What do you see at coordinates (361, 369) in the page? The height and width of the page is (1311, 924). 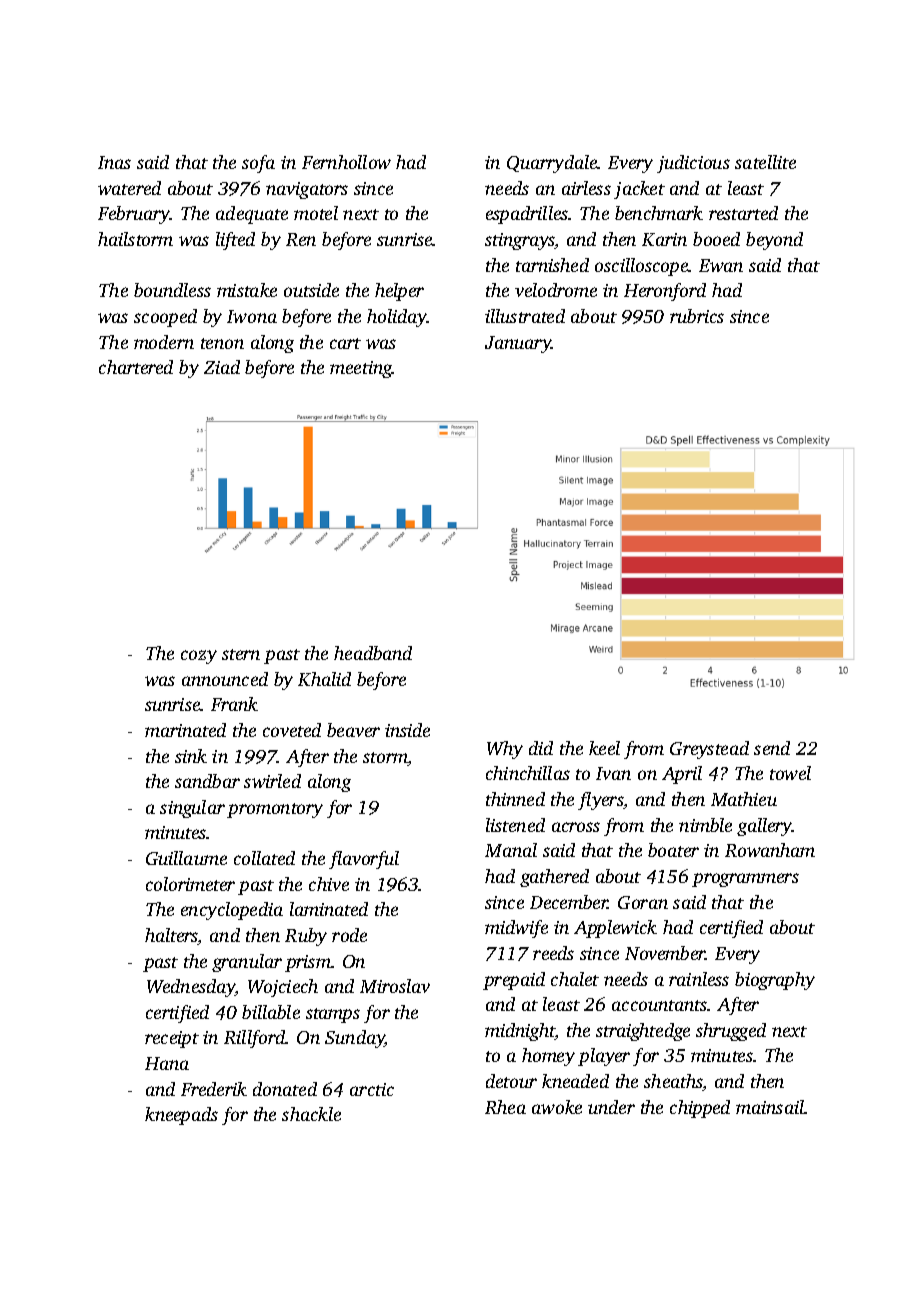 I see `meeting` at bounding box center [361, 369].
